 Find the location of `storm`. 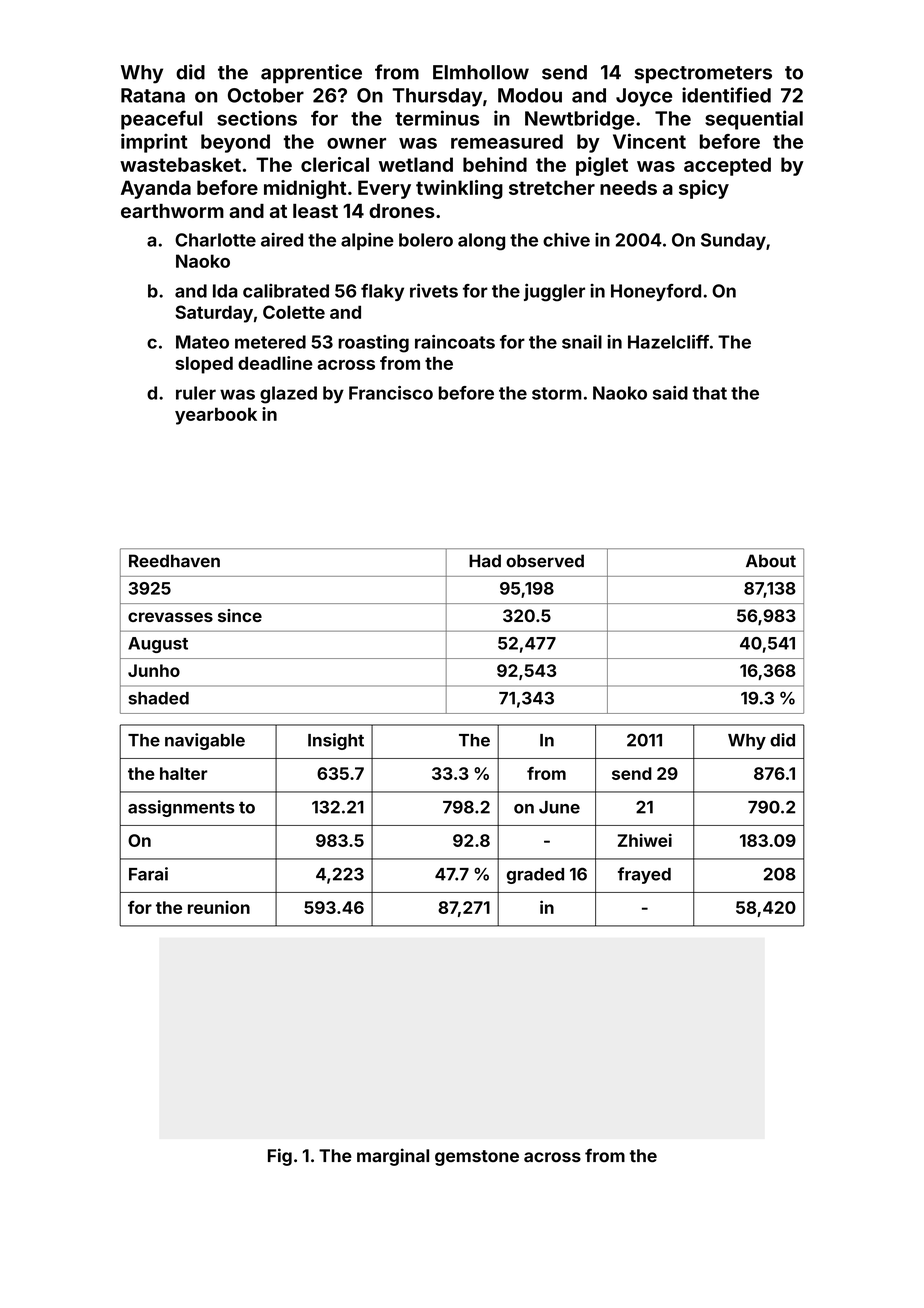

storm is located at coordinates (557, 393).
